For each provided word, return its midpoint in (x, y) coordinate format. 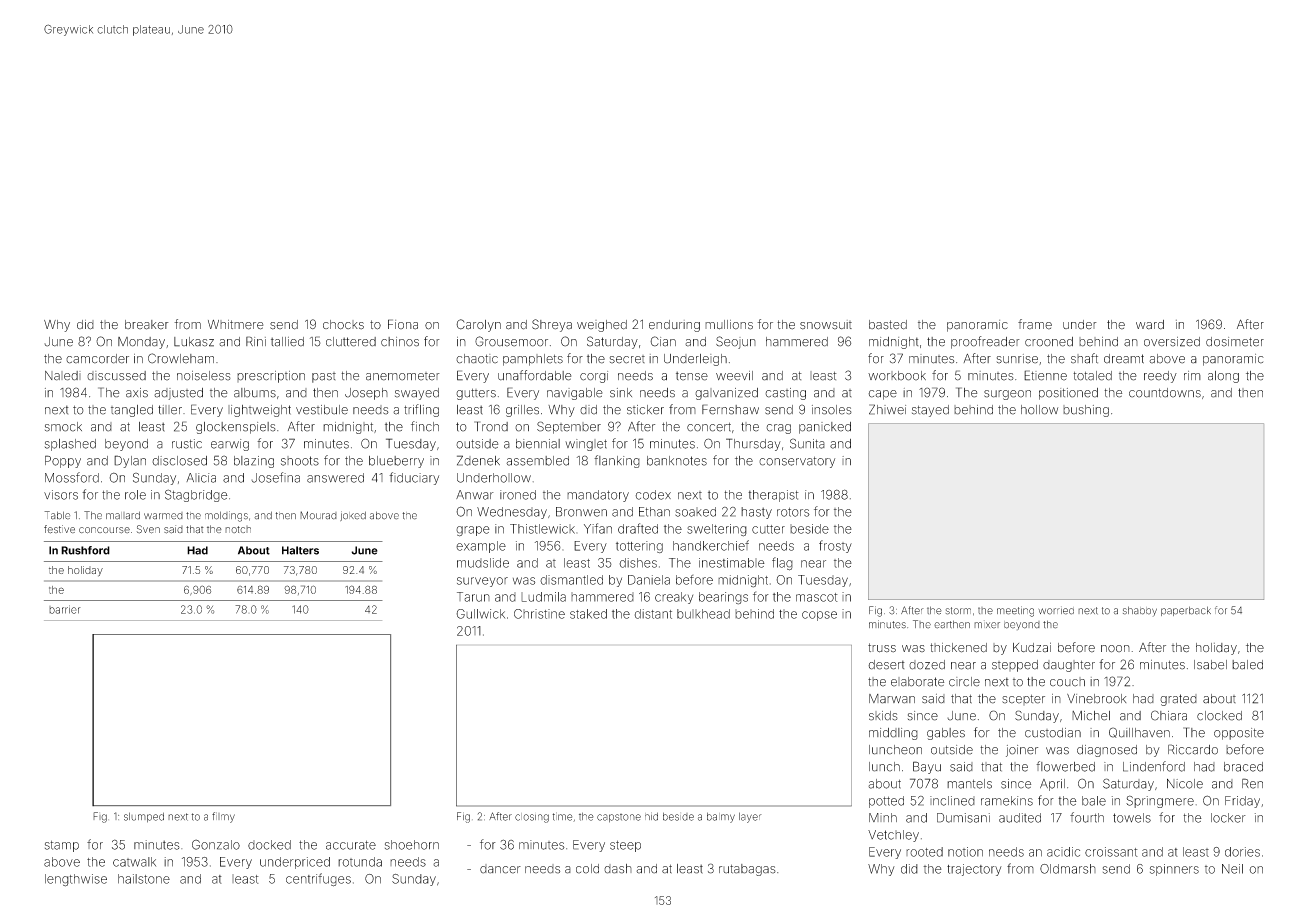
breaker (147, 325)
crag (778, 429)
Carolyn (478, 325)
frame (1035, 324)
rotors (793, 512)
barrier (65, 609)
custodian (1053, 733)
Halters (300, 550)
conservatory (797, 462)
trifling (421, 410)
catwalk (134, 862)
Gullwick (480, 614)
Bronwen (581, 512)
